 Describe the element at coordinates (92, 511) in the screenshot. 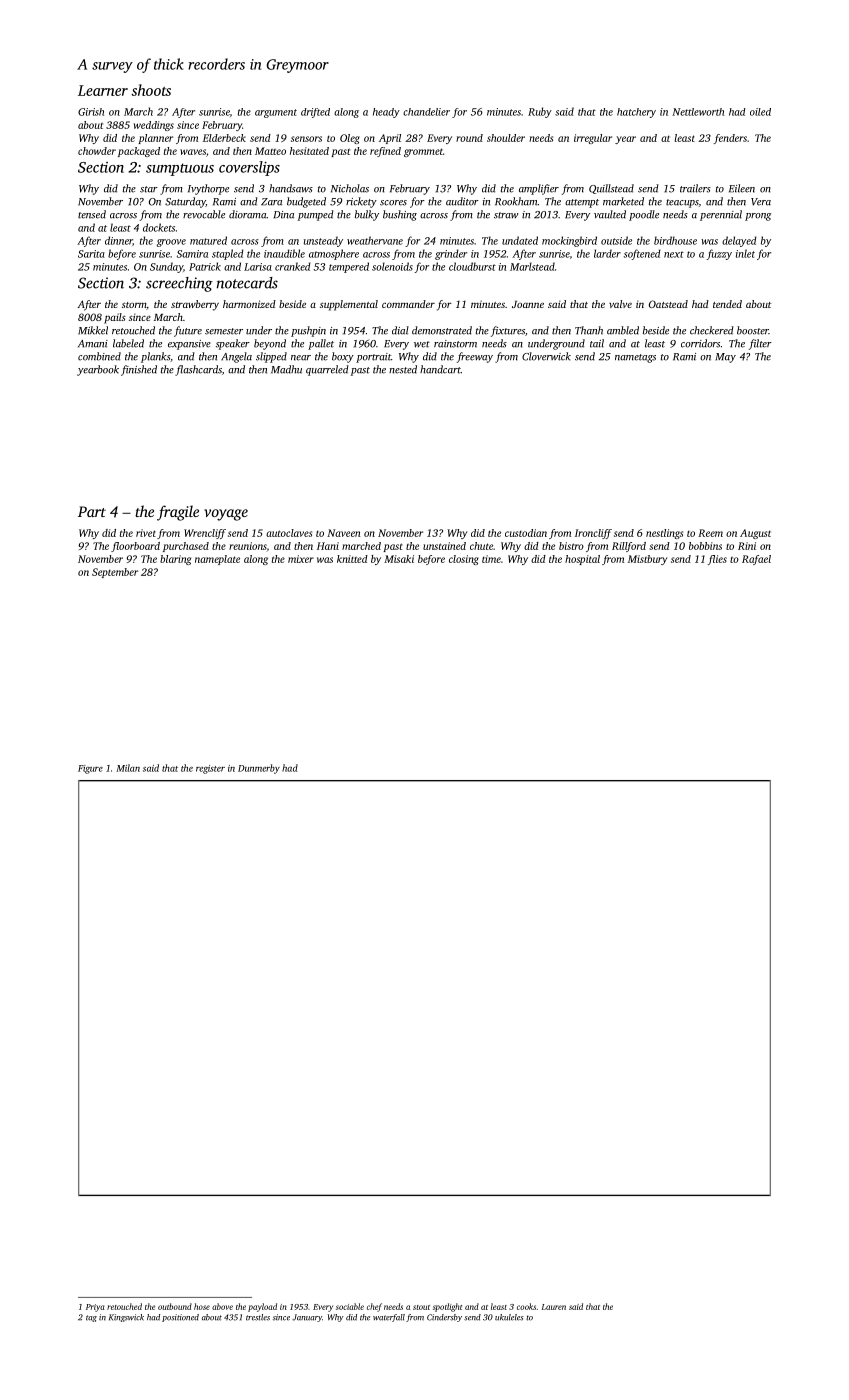

I see `Part` at that location.
